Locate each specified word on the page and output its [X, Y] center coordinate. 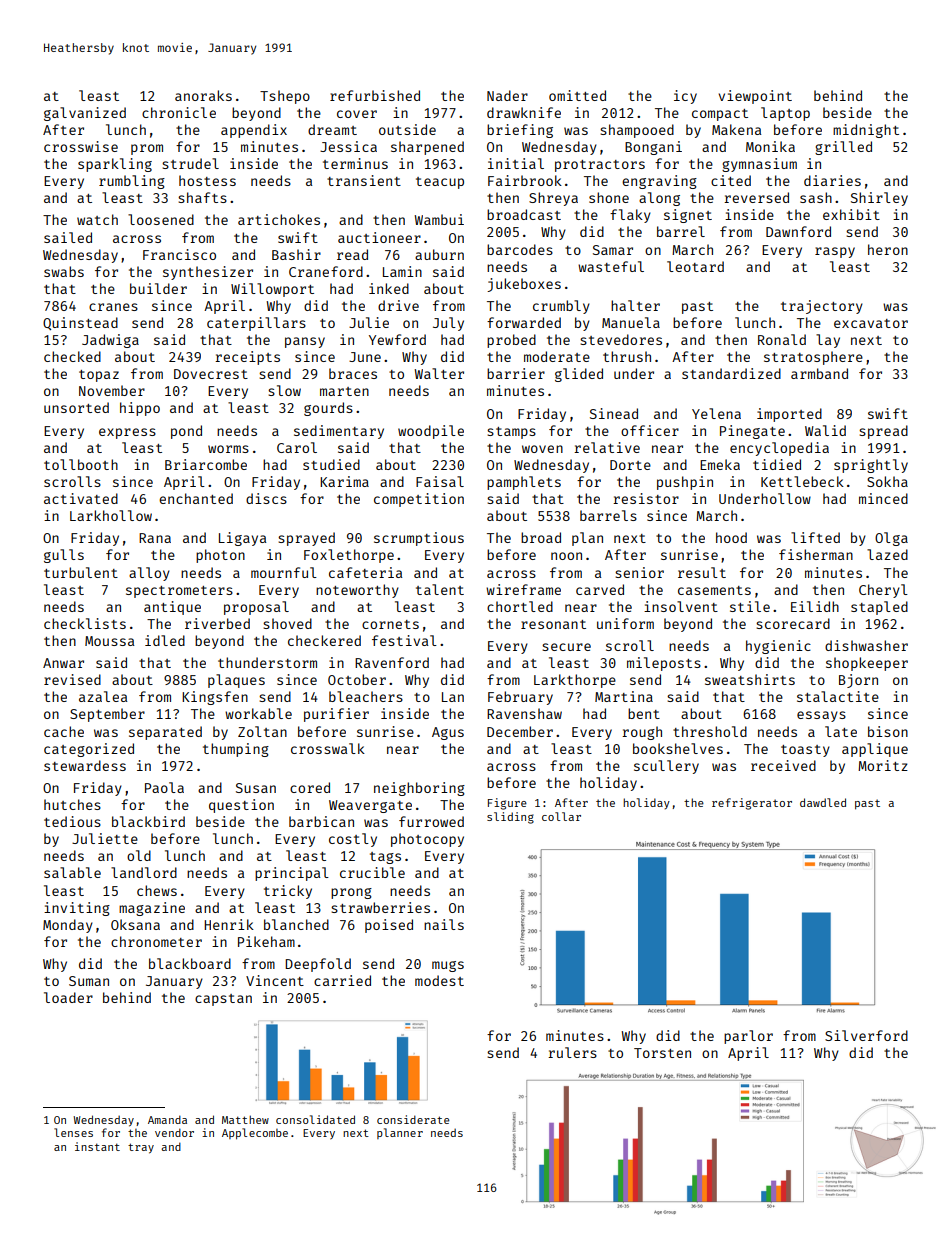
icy [685, 97]
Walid [825, 430]
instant [97, 1146]
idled [165, 640]
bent [644, 713]
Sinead [614, 413]
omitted [577, 95]
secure [566, 647]
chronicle [179, 112]
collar [561, 816]
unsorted [76, 407]
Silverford [866, 1035]
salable [72, 872]
